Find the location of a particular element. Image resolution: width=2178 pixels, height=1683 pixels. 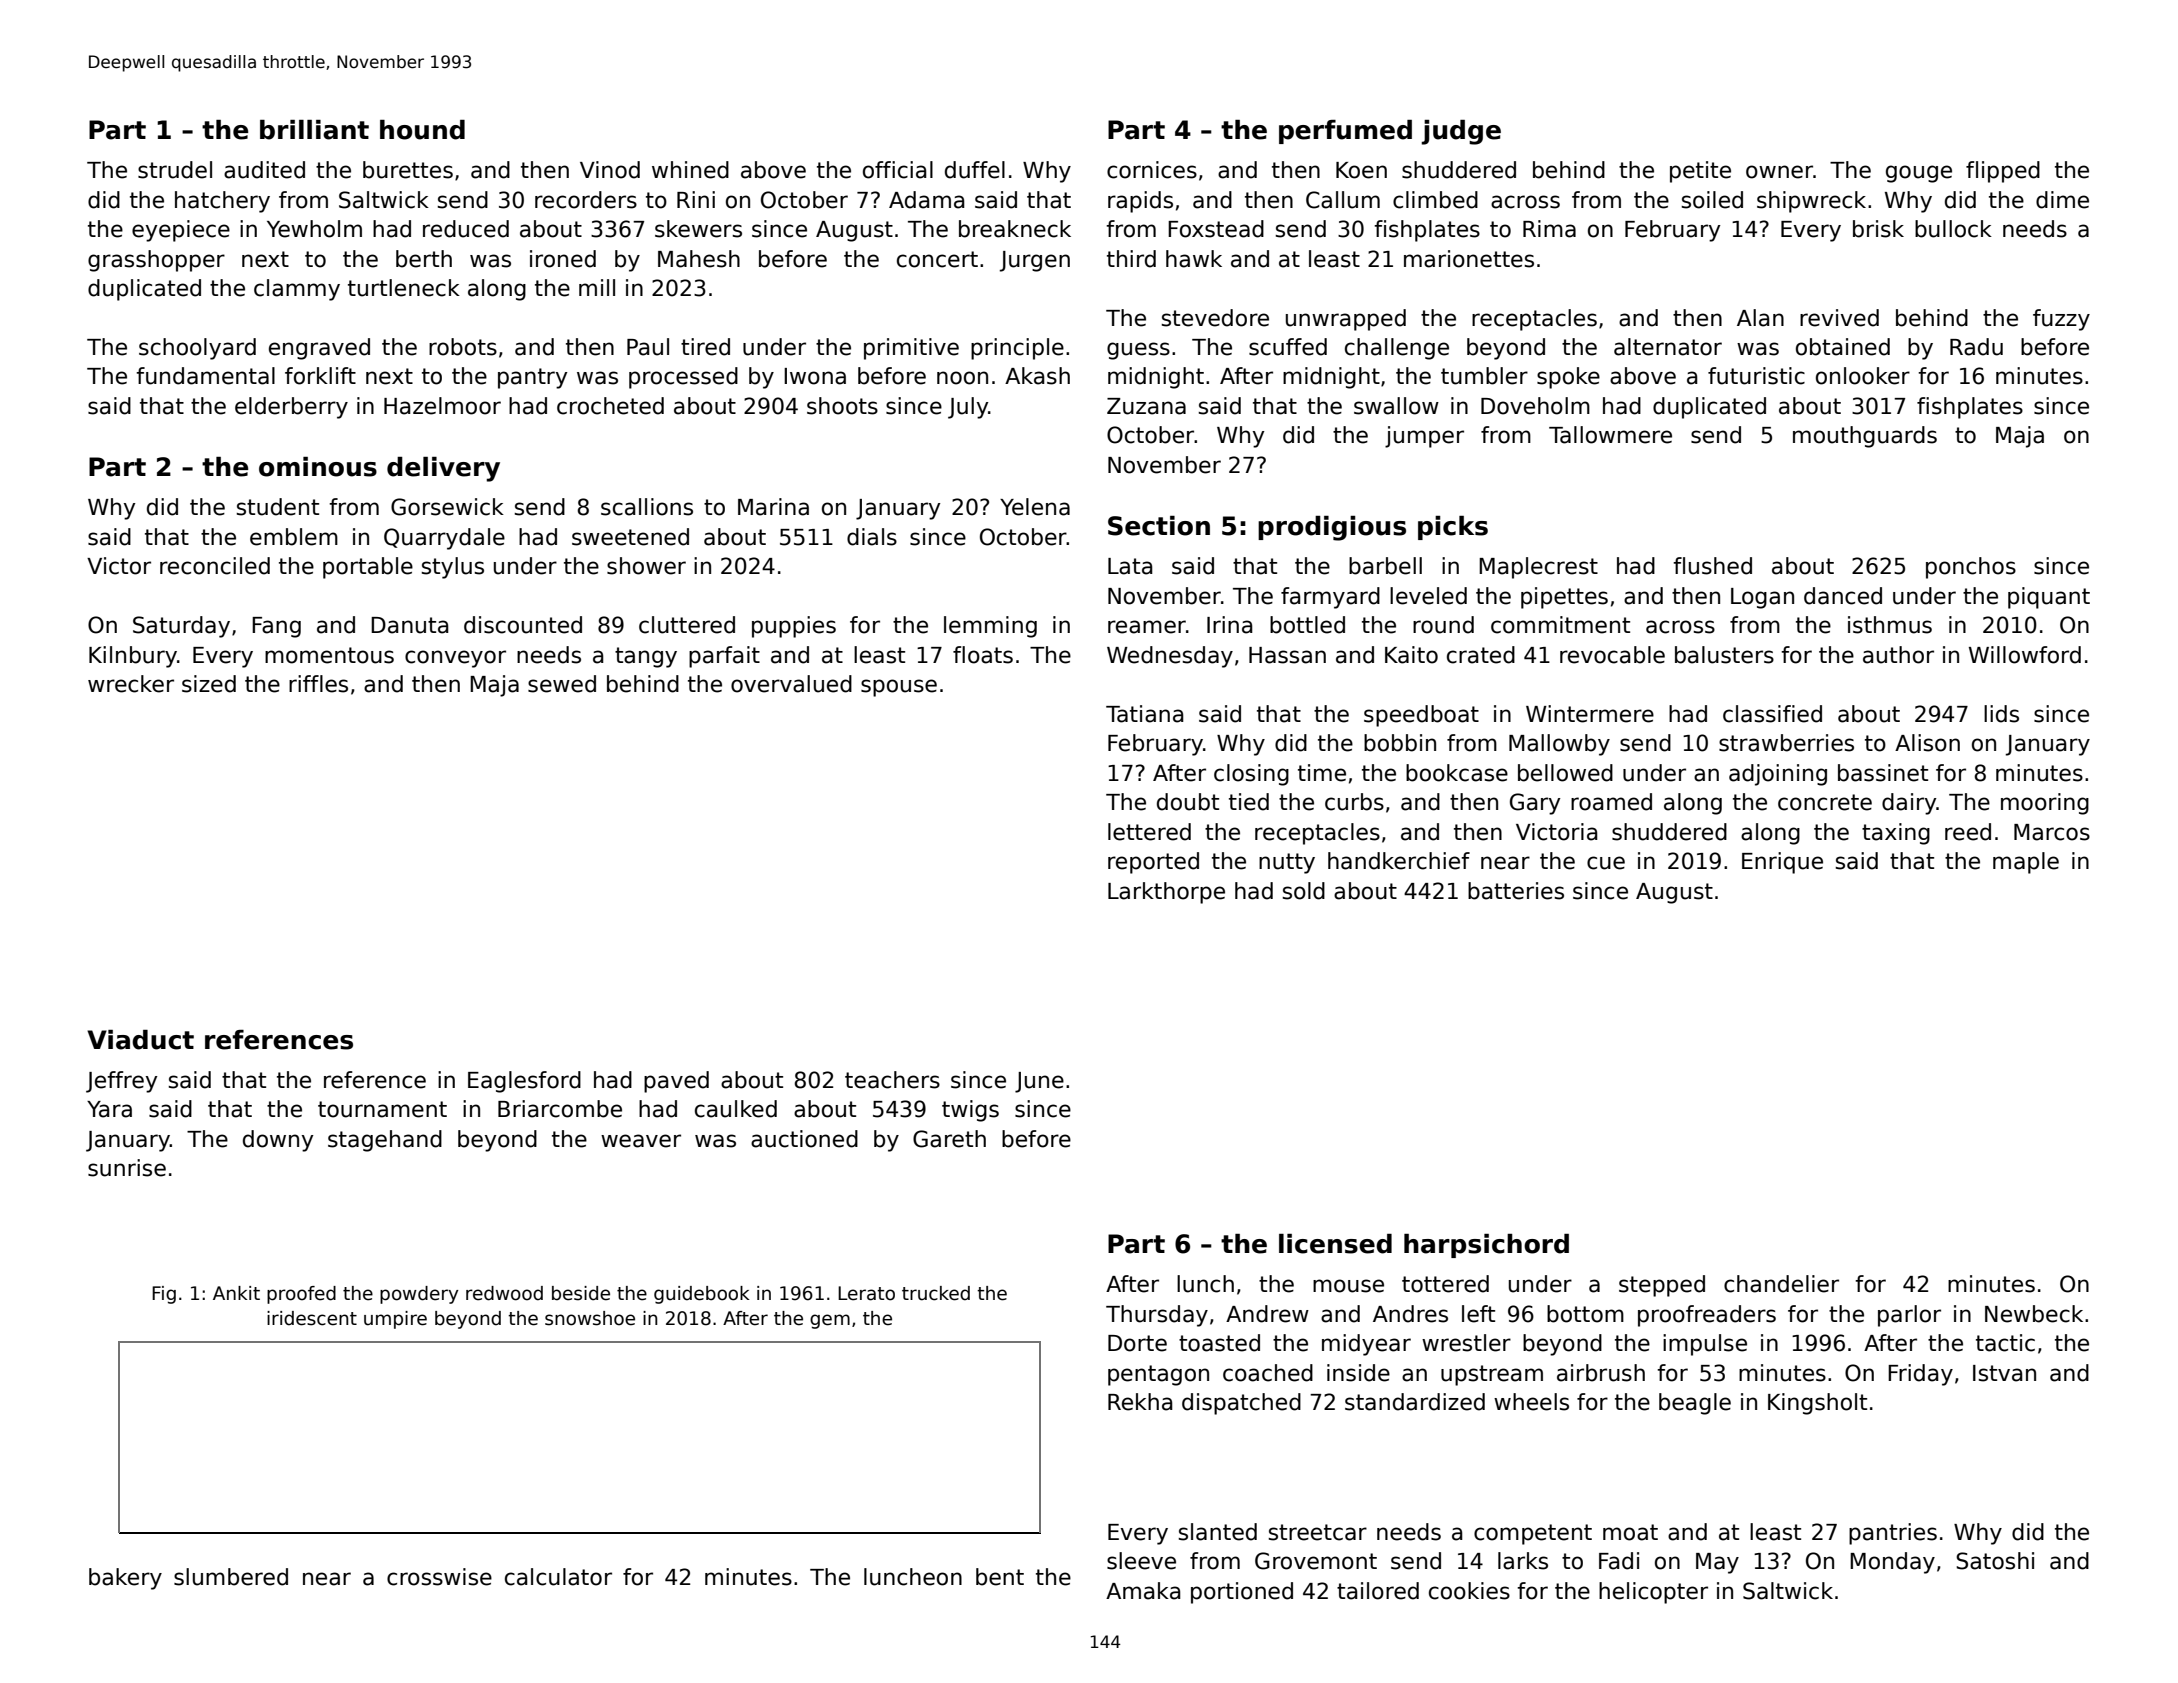

portable is located at coordinates (368, 568).
